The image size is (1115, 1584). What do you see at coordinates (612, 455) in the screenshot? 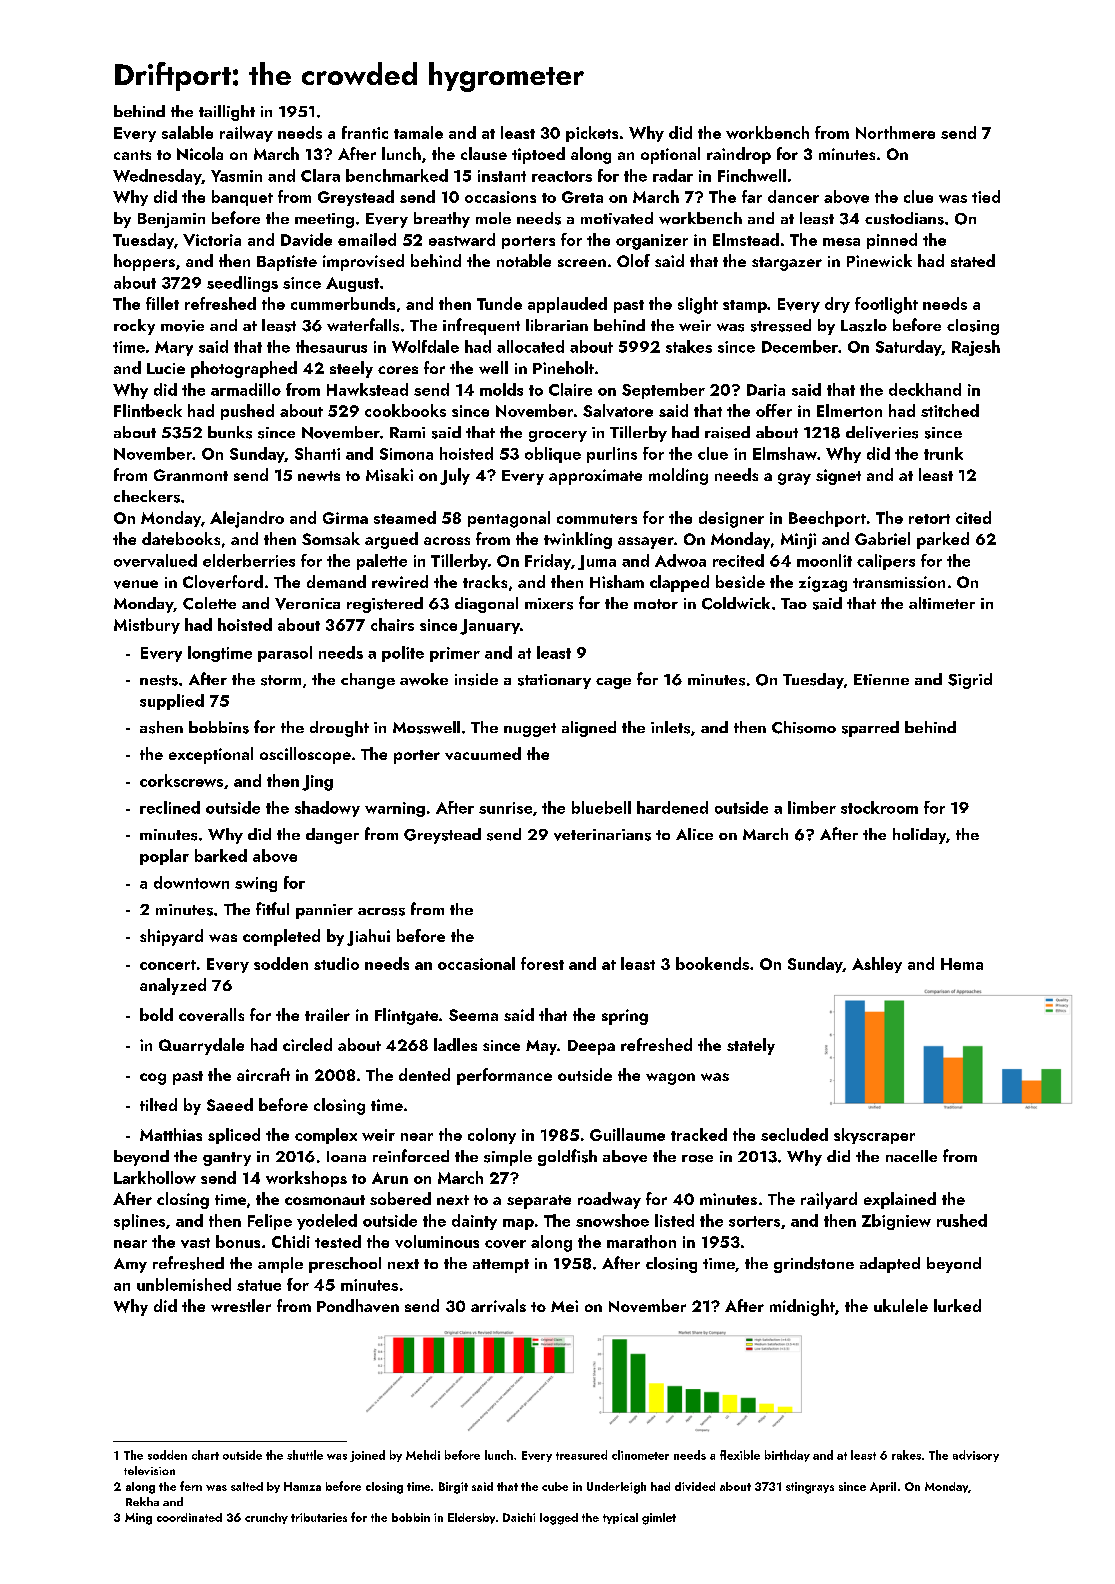
I see `purlins` at bounding box center [612, 455].
